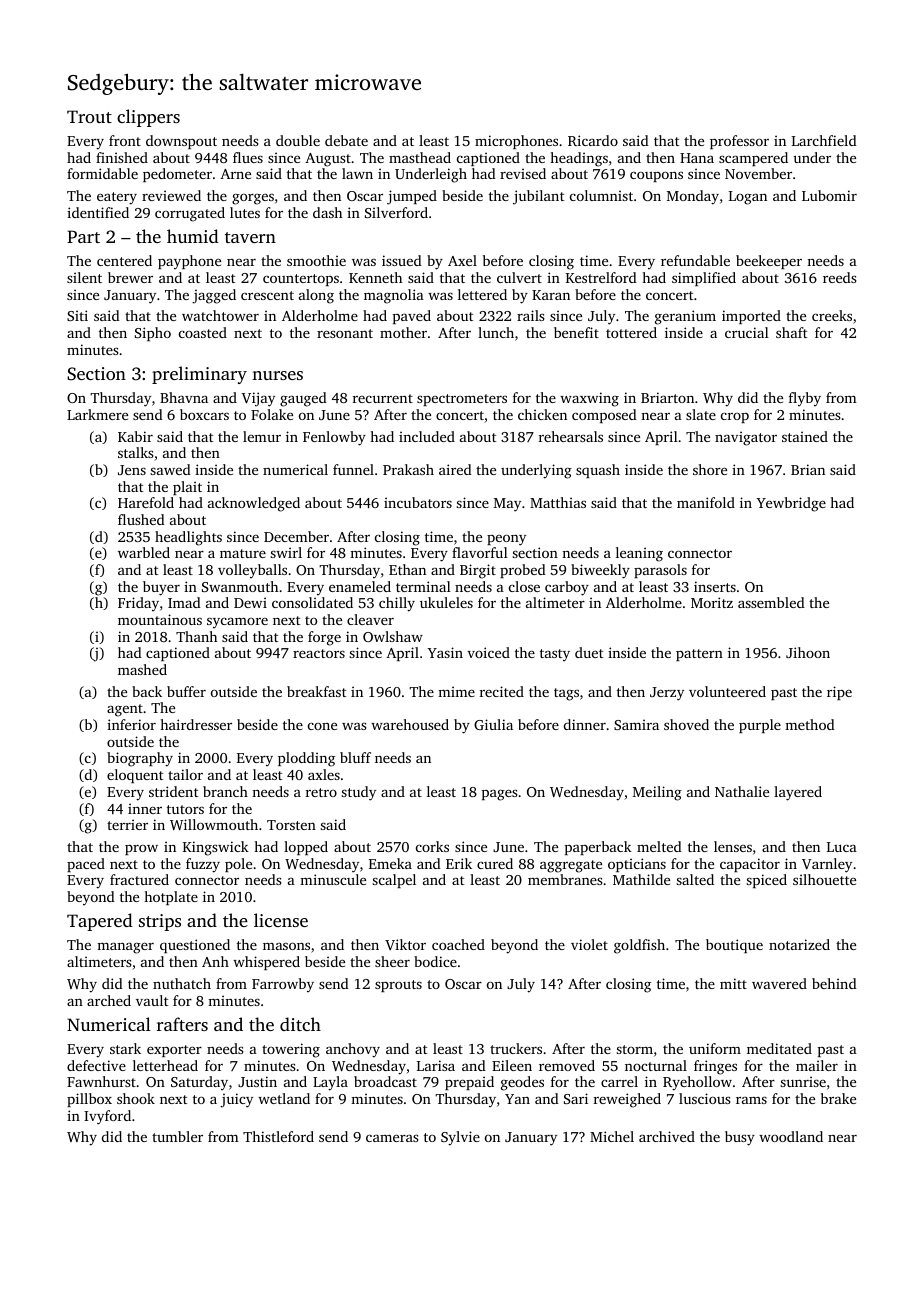 This screenshot has height=1308, width=924. I want to click on reeds, so click(840, 277).
